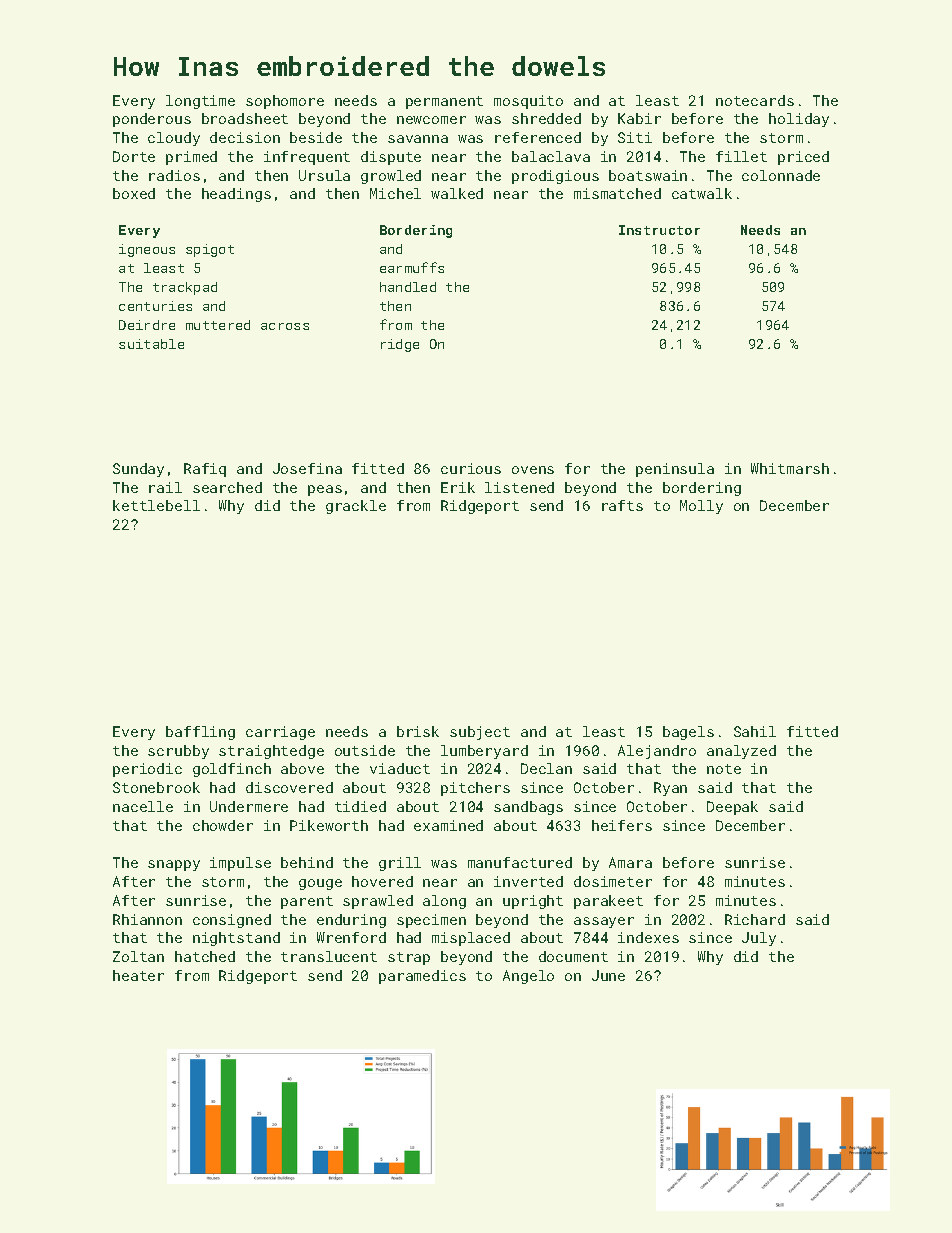  Describe the element at coordinates (688, 733) in the image. I see `bagels` at that location.
